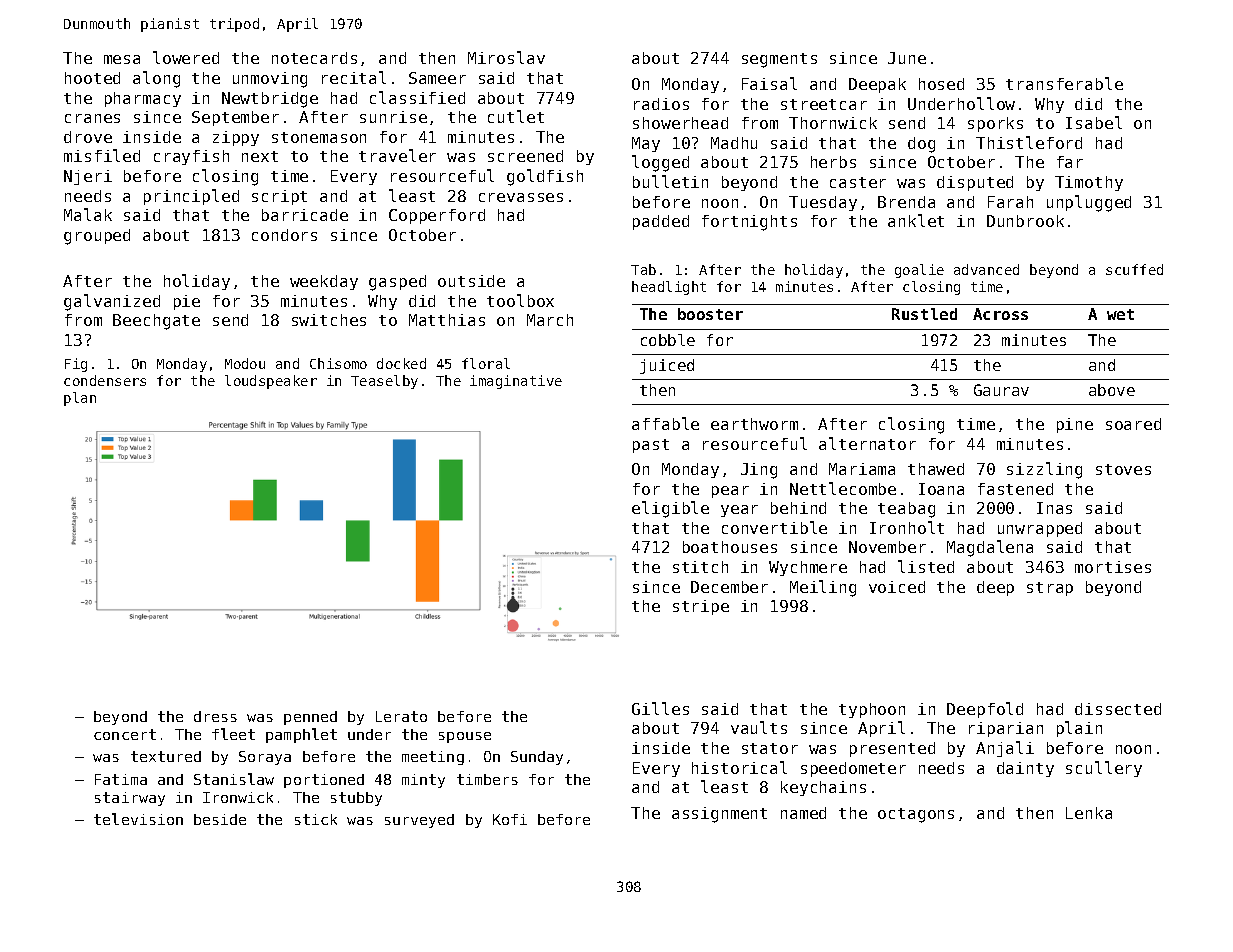  What do you see at coordinates (1040, 529) in the page?
I see `unwrapped` at bounding box center [1040, 529].
